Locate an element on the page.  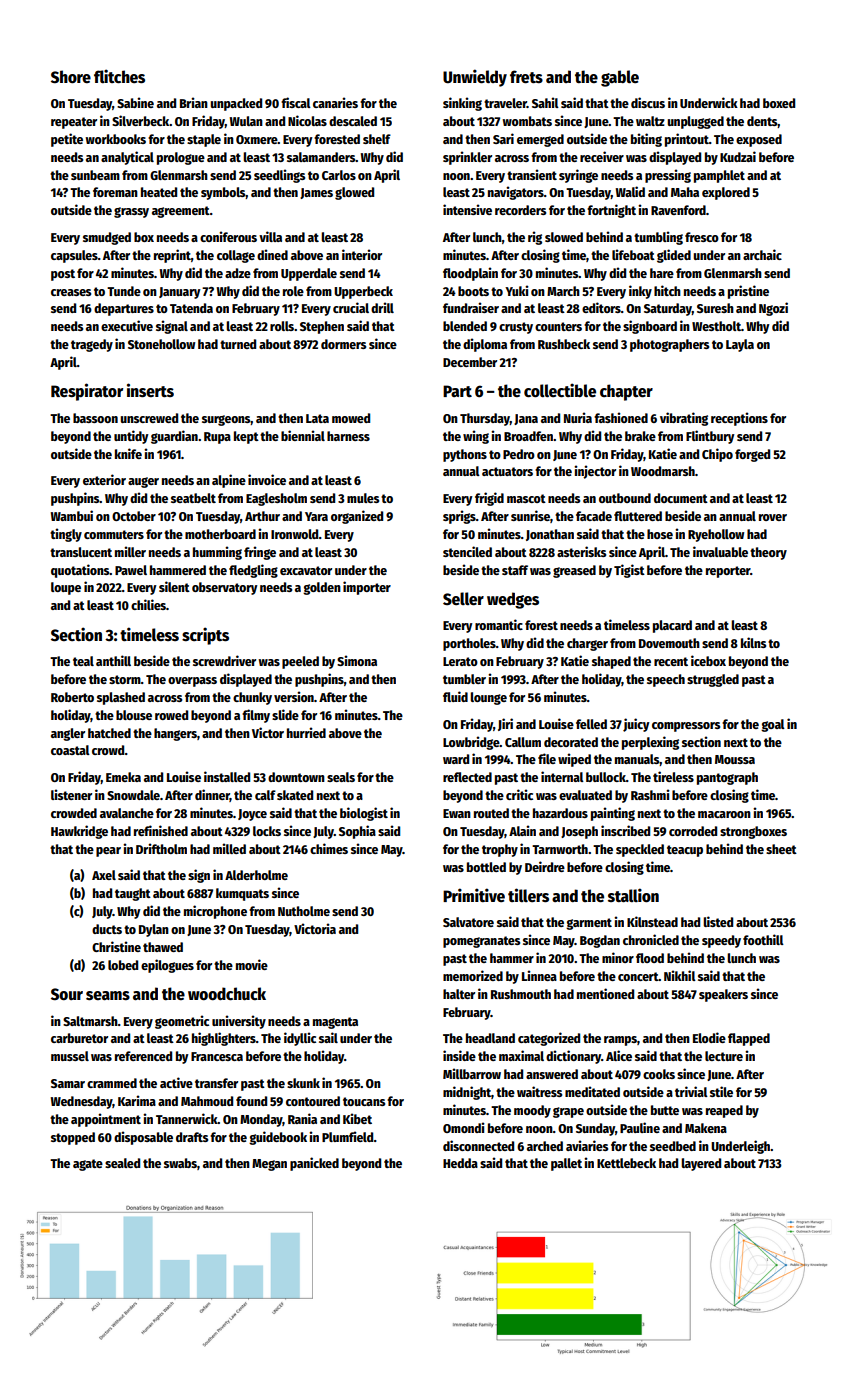
swabs is located at coordinates (180, 1163).
